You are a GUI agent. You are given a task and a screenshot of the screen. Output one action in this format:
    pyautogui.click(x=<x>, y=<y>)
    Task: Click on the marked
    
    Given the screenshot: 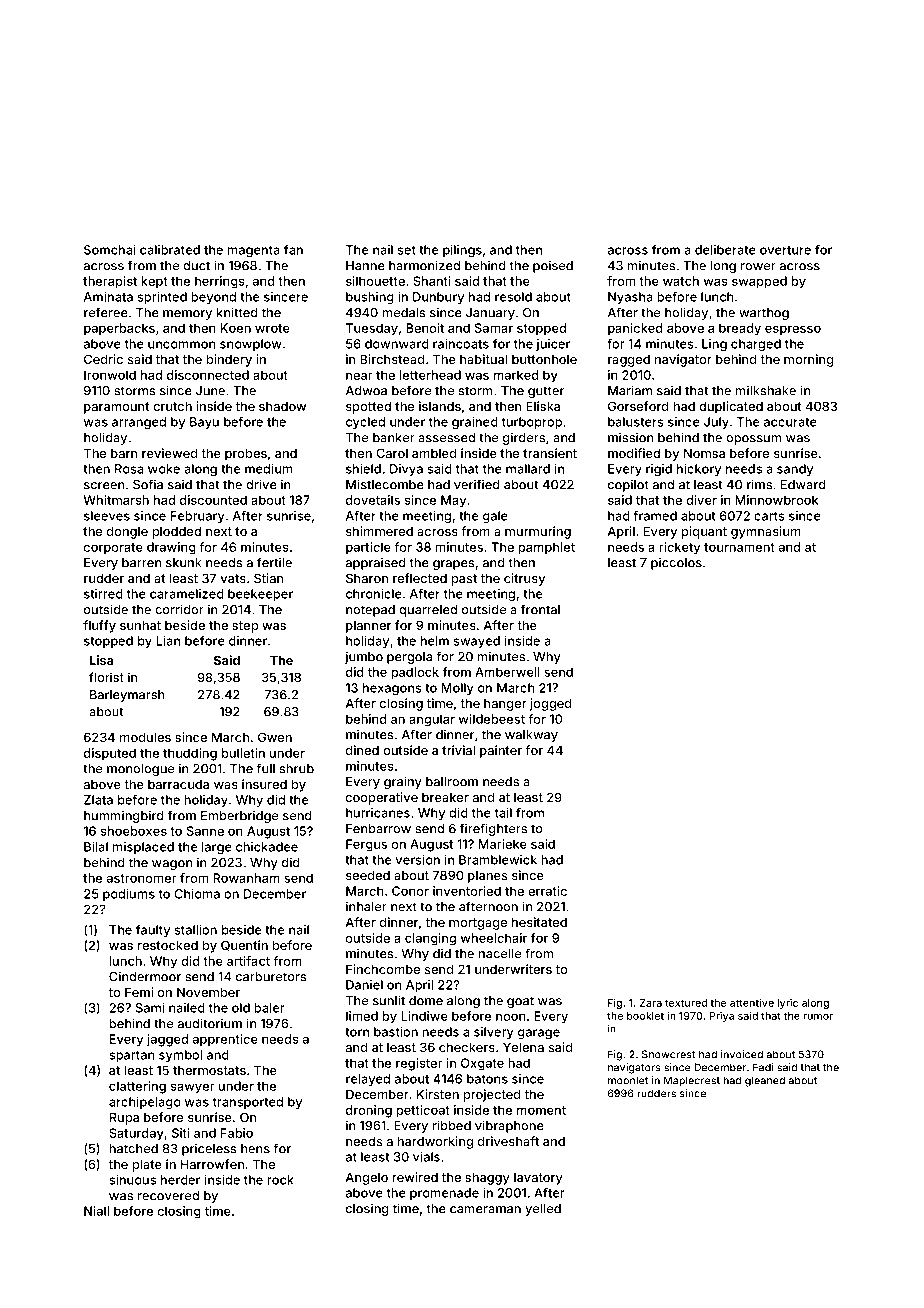 What is the action you would take?
    pyautogui.click(x=516, y=375)
